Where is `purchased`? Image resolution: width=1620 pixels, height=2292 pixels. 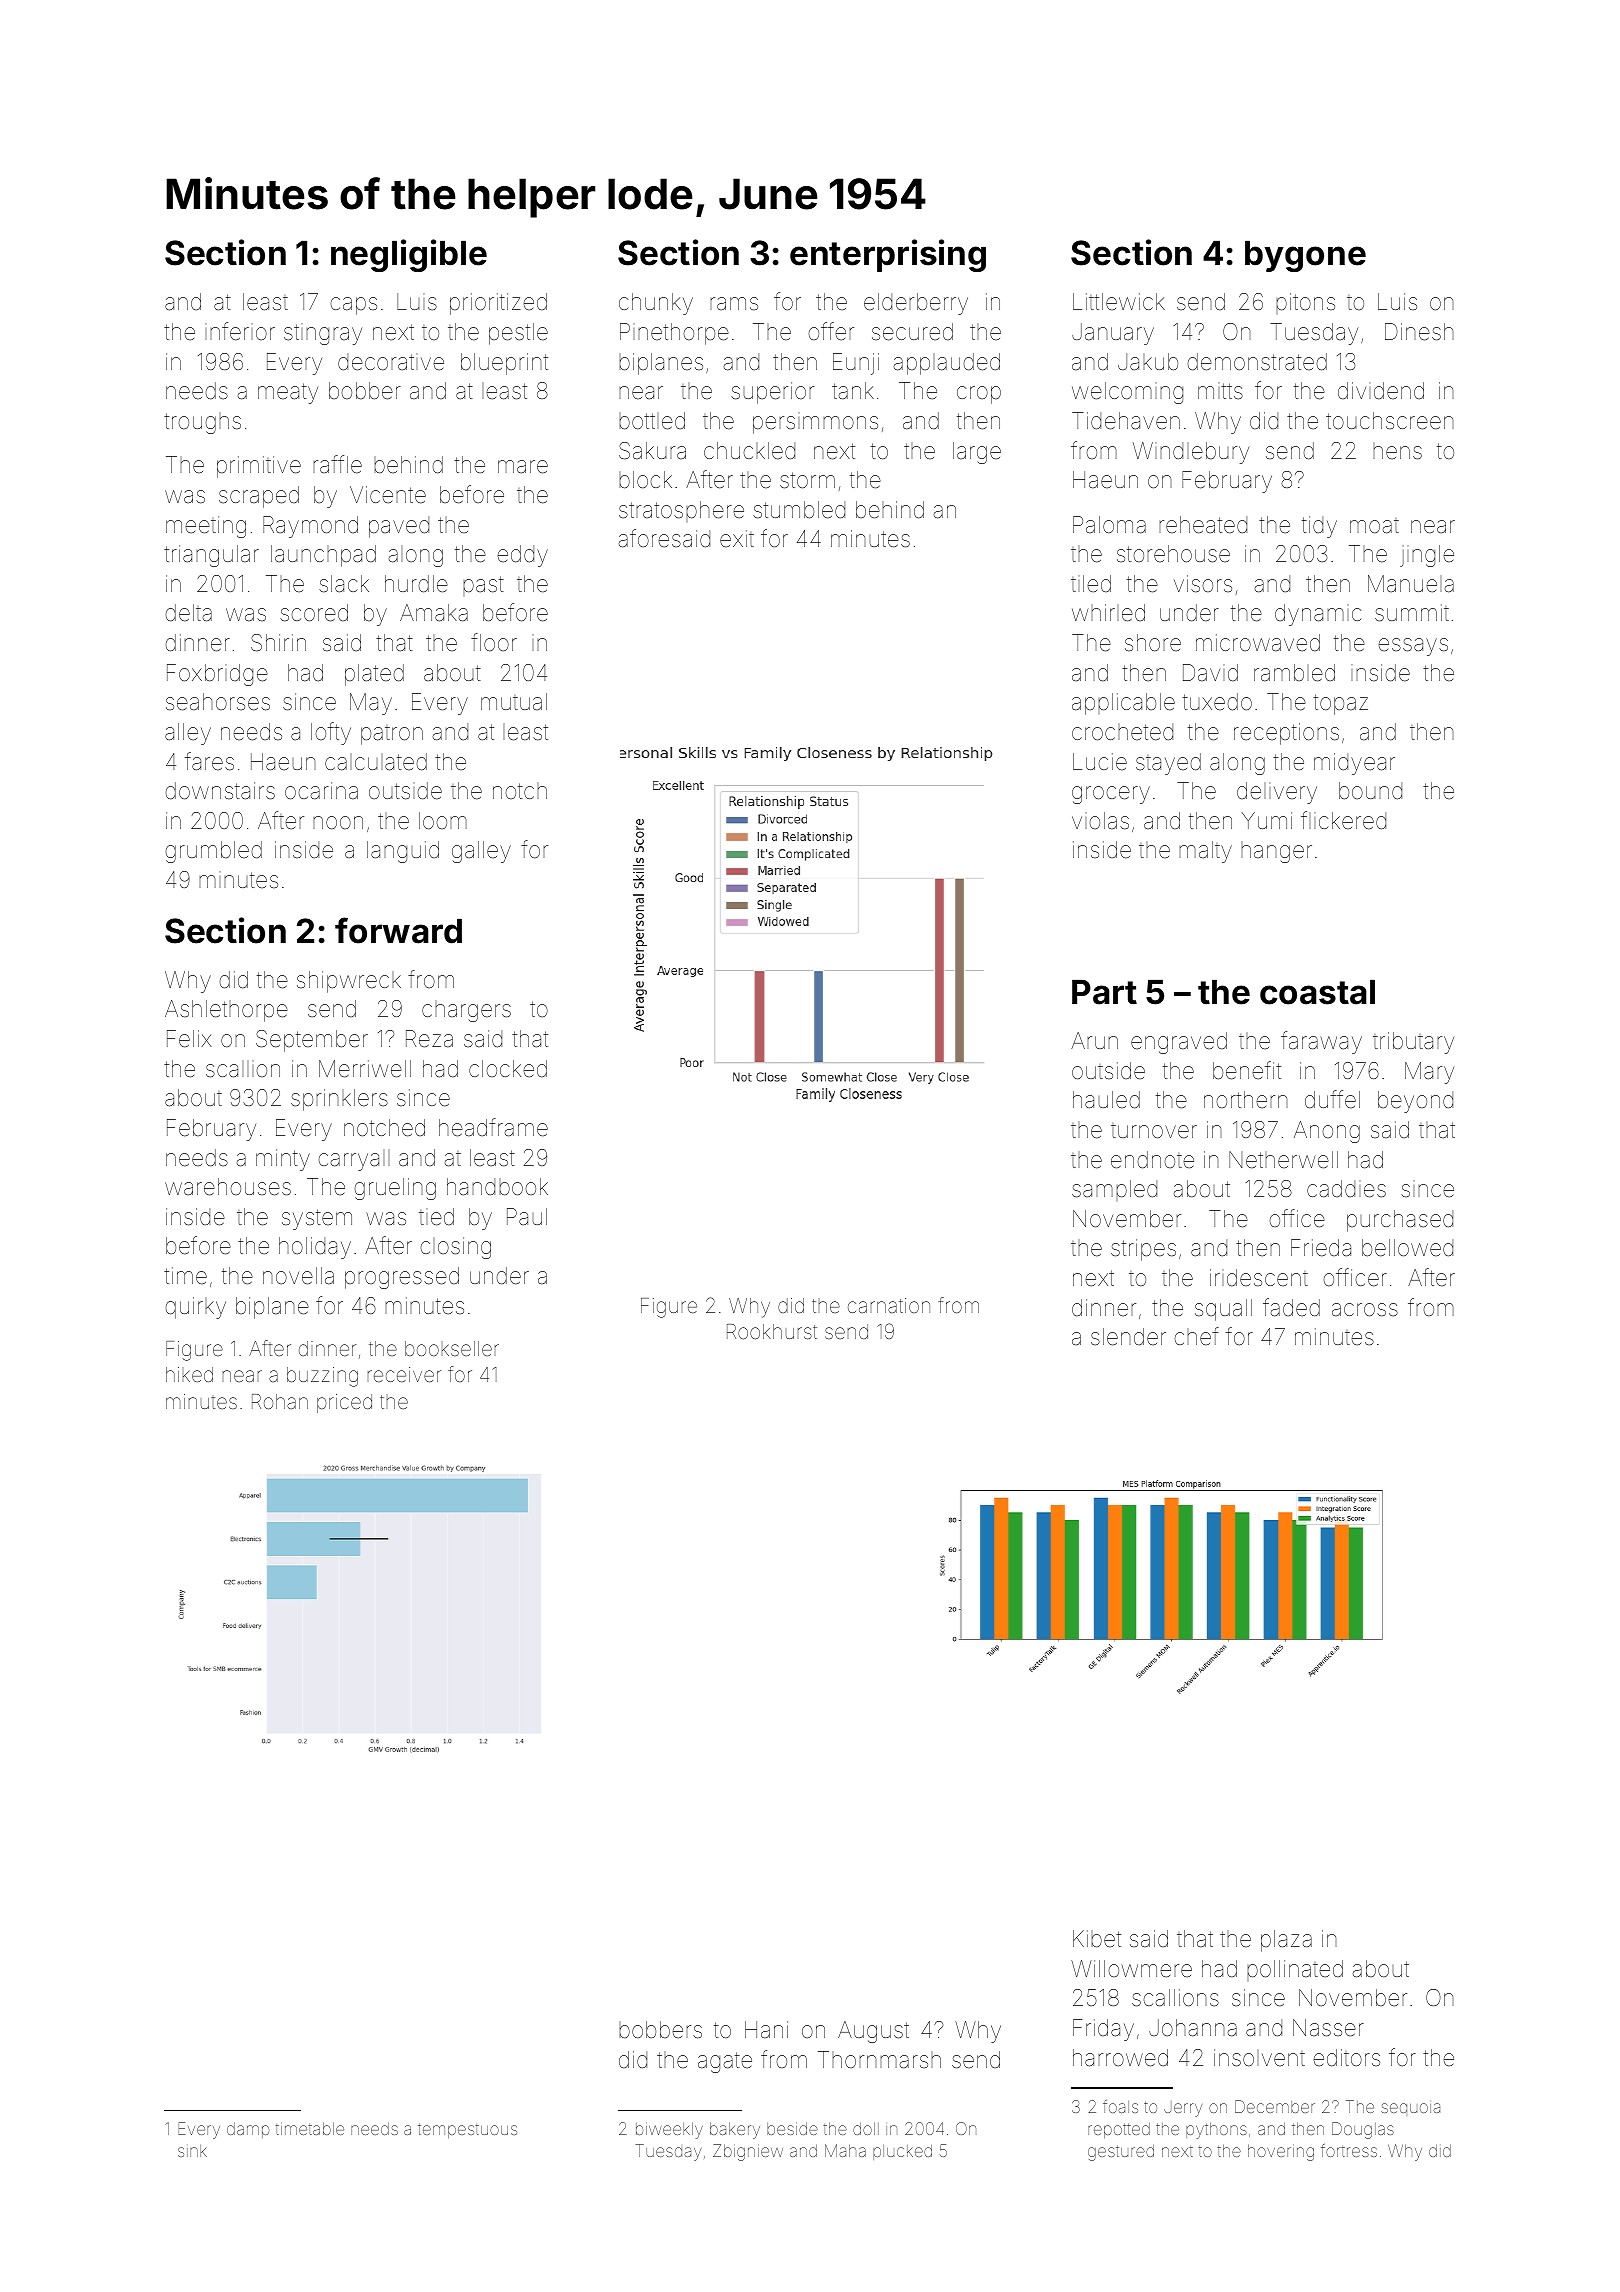 purchased is located at coordinates (1400, 1221).
